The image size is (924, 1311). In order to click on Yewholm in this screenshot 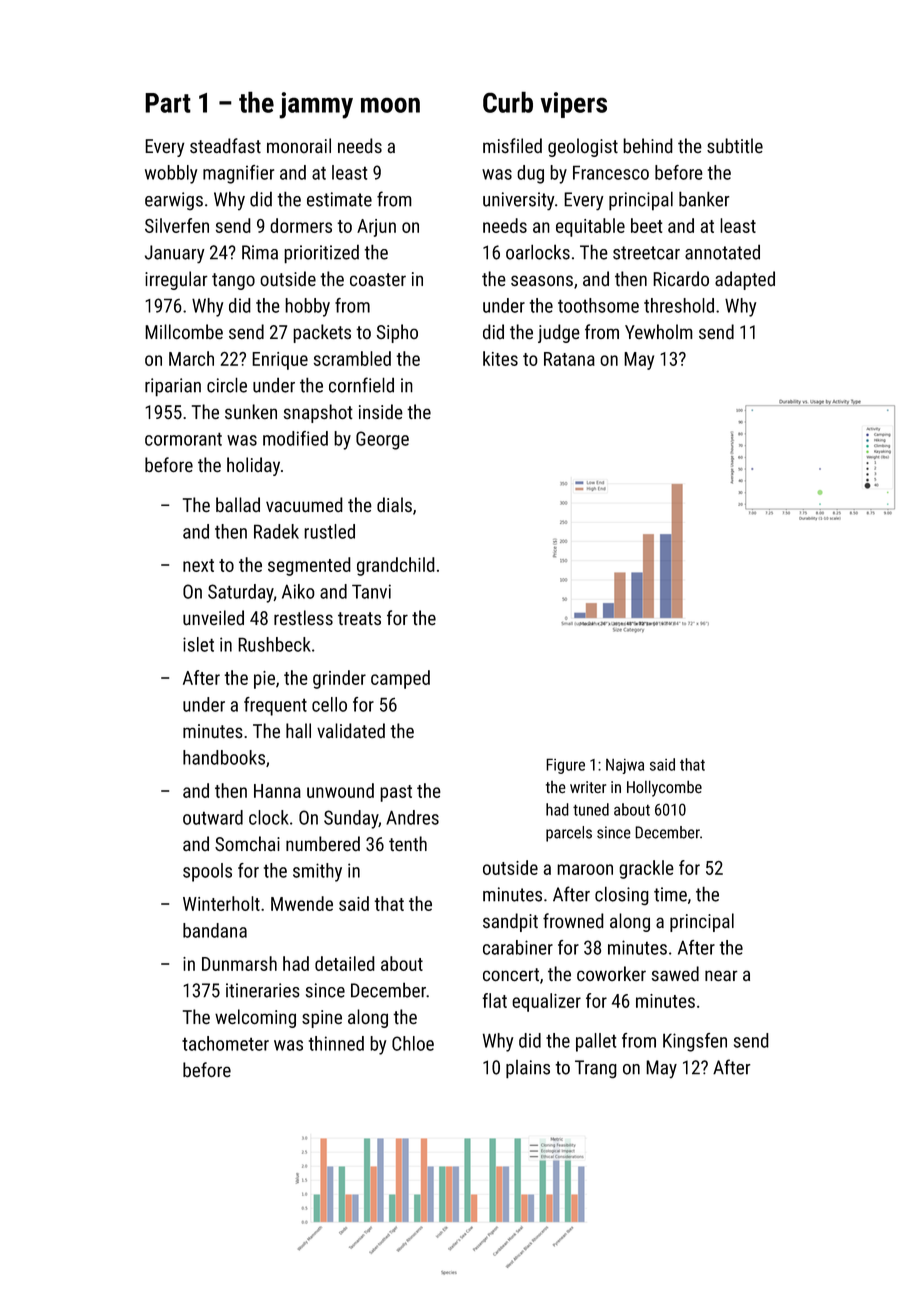, I will do `click(658, 331)`.
